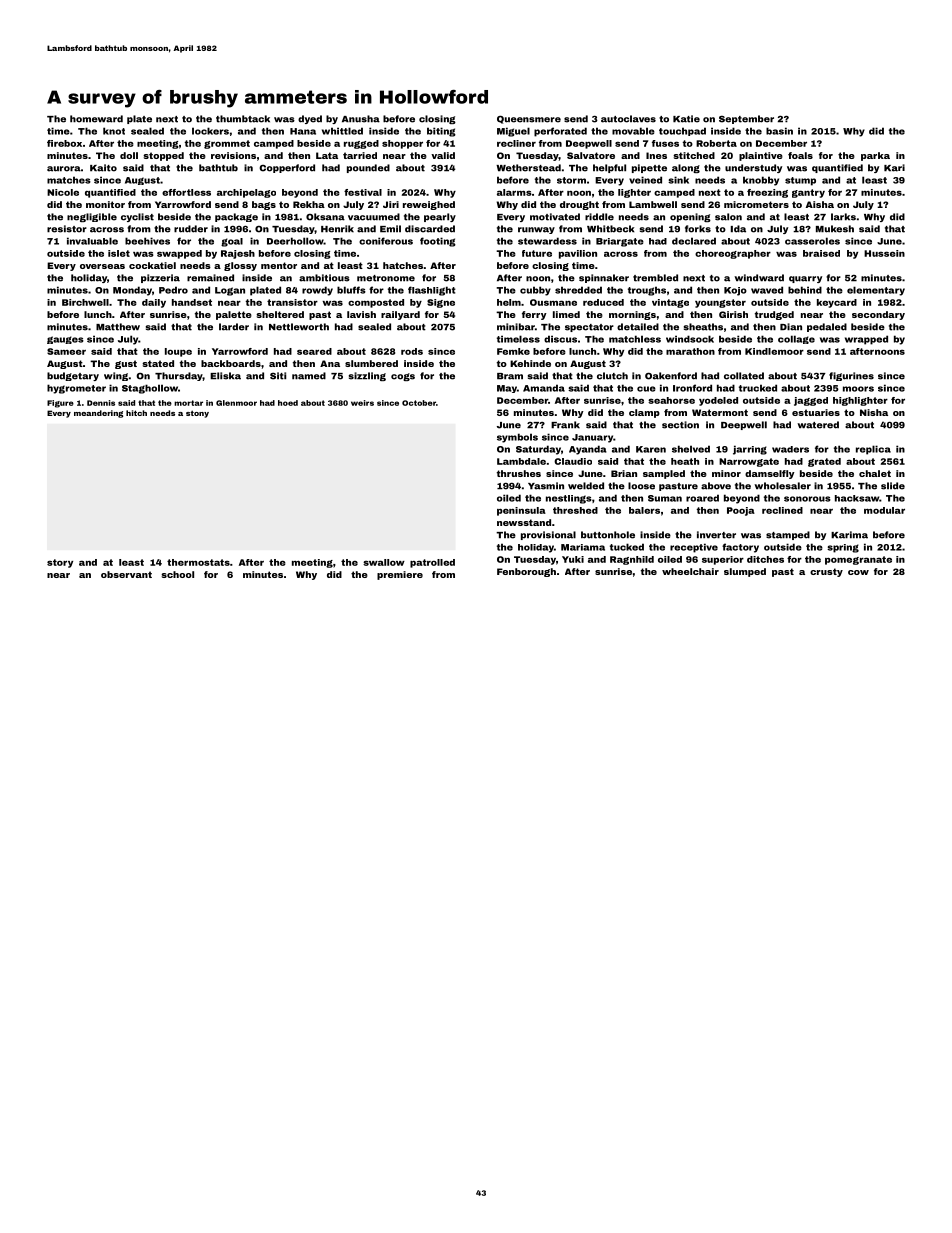 The height and width of the image is (1233, 952). What do you see at coordinates (893, 486) in the image?
I see `slide` at bounding box center [893, 486].
